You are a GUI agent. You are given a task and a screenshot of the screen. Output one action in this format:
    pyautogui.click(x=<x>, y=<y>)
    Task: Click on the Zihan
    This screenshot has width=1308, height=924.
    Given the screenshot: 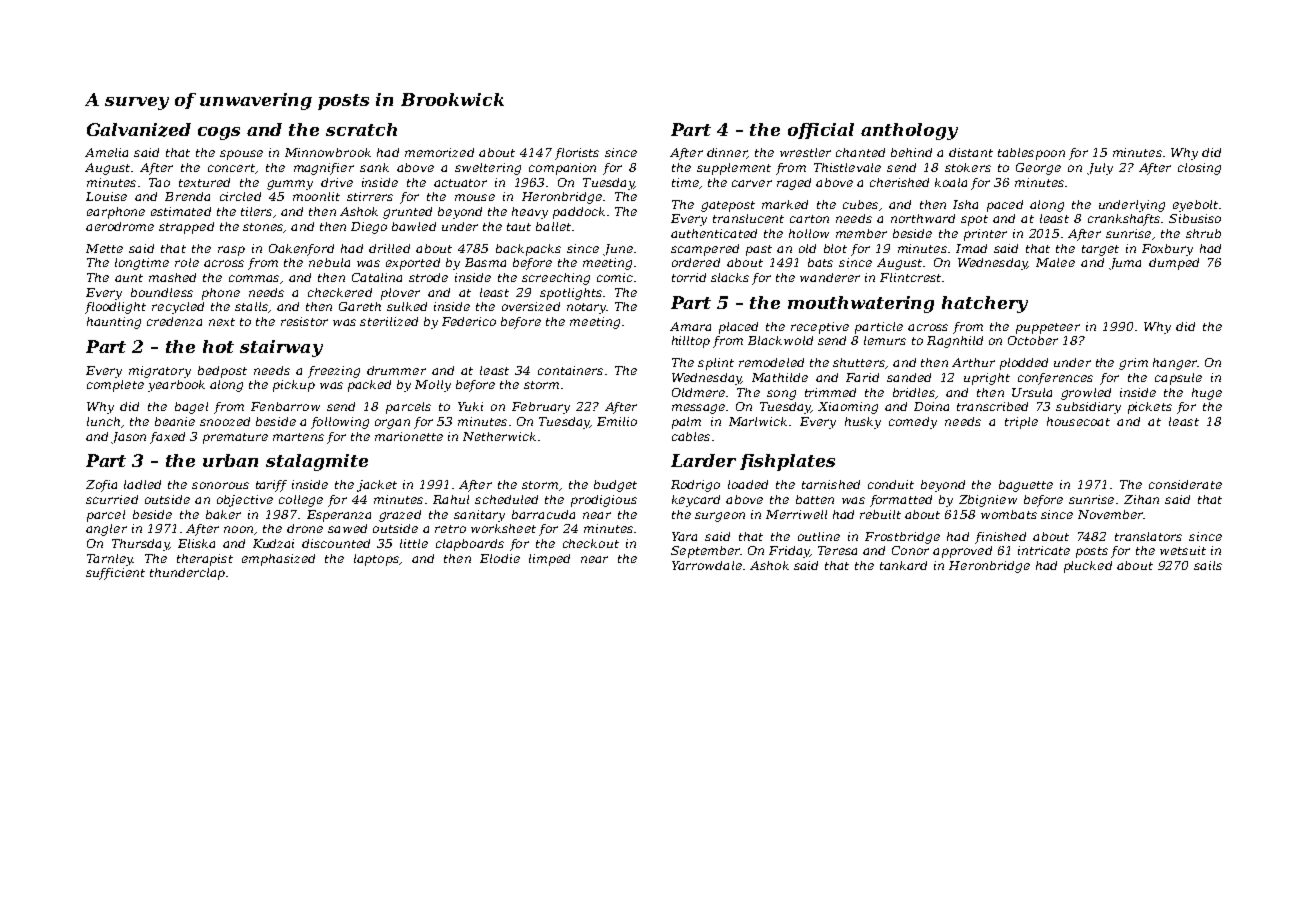 What is the action you would take?
    pyautogui.click(x=1141, y=499)
